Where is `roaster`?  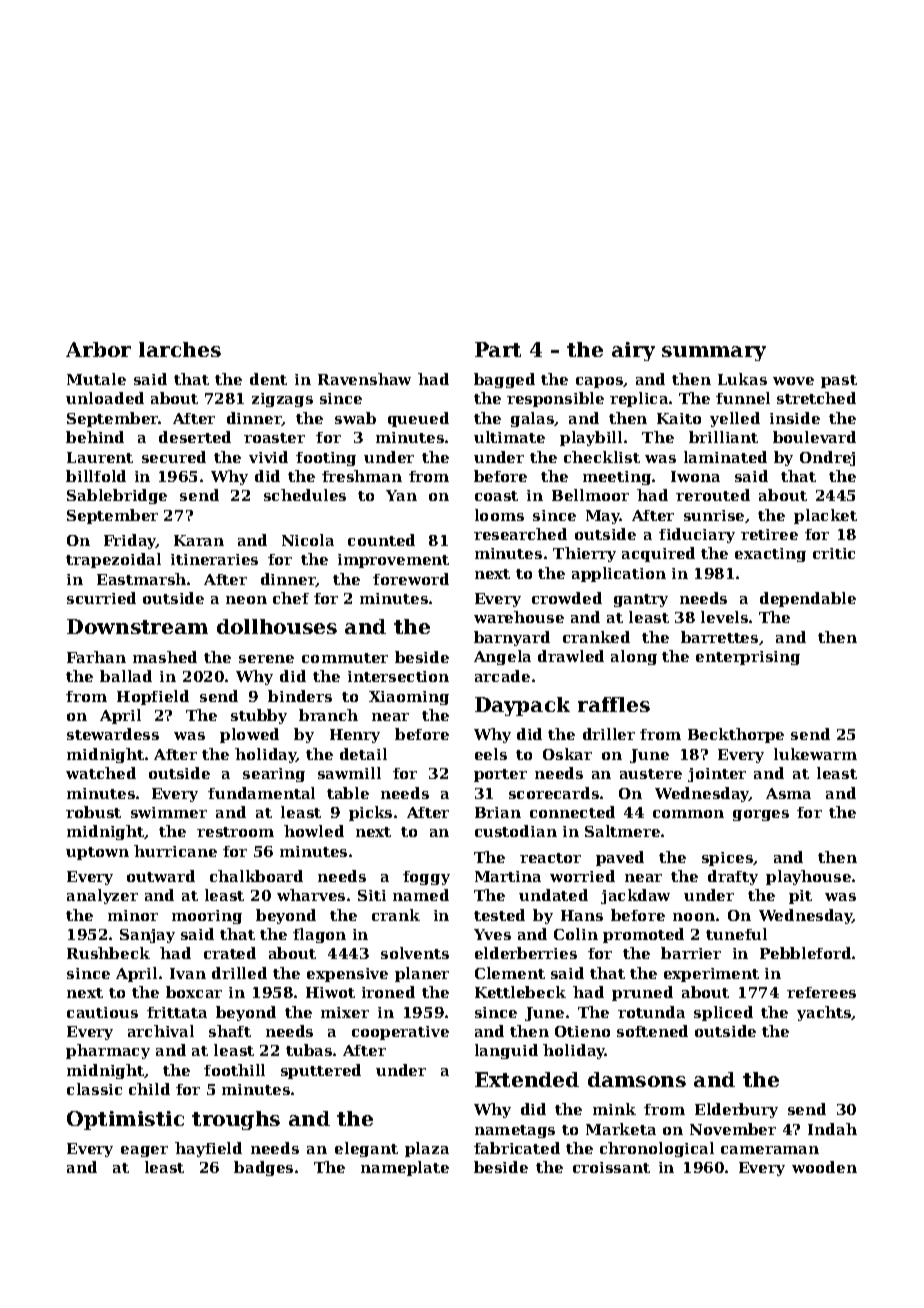
roaster is located at coordinates (274, 438).
